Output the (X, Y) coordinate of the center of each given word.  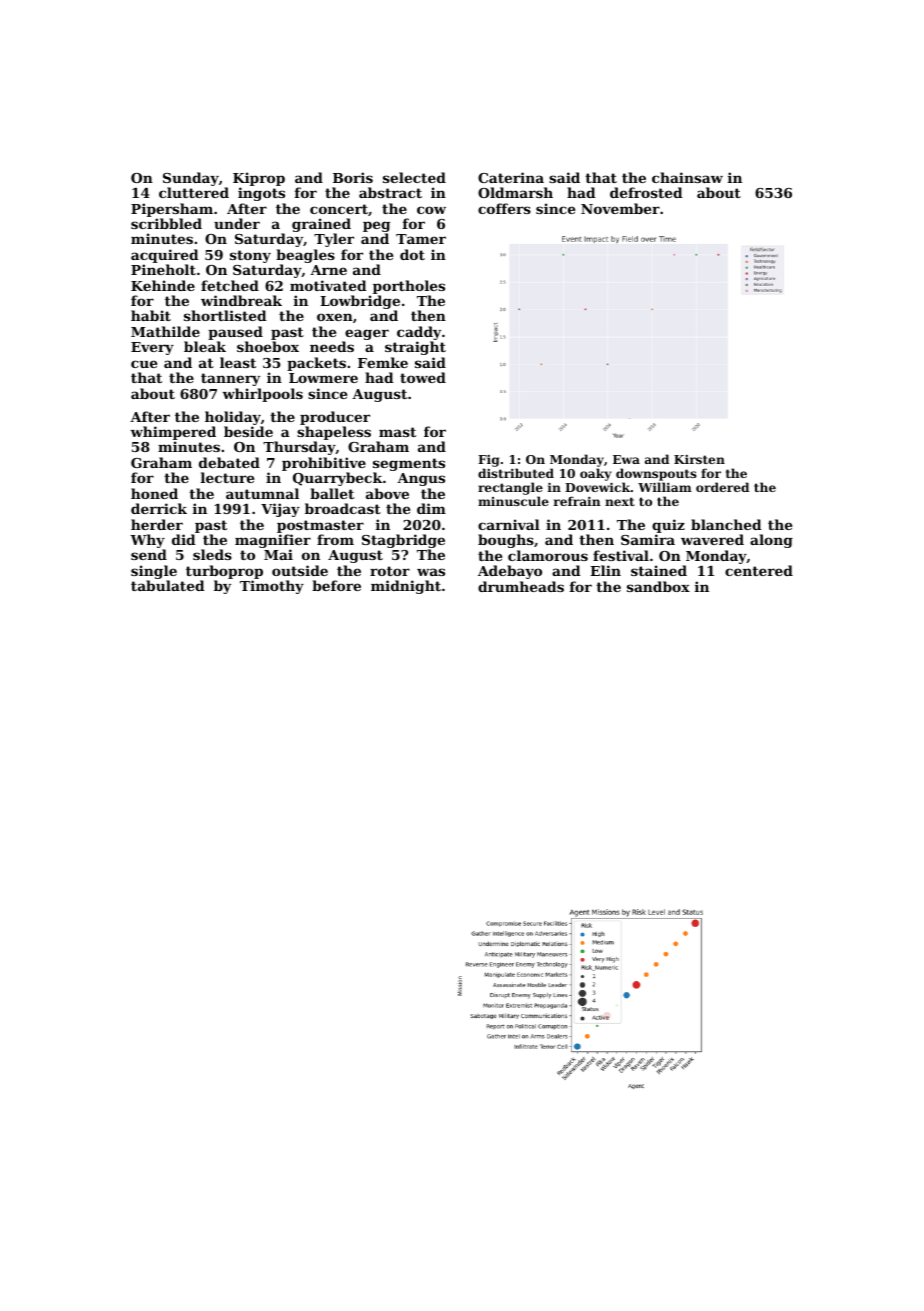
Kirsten (699, 459)
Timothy (272, 587)
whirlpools (262, 395)
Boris (353, 177)
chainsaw (687, 177)
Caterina (511, 177)
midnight (406, 587)
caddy (419, 333)
